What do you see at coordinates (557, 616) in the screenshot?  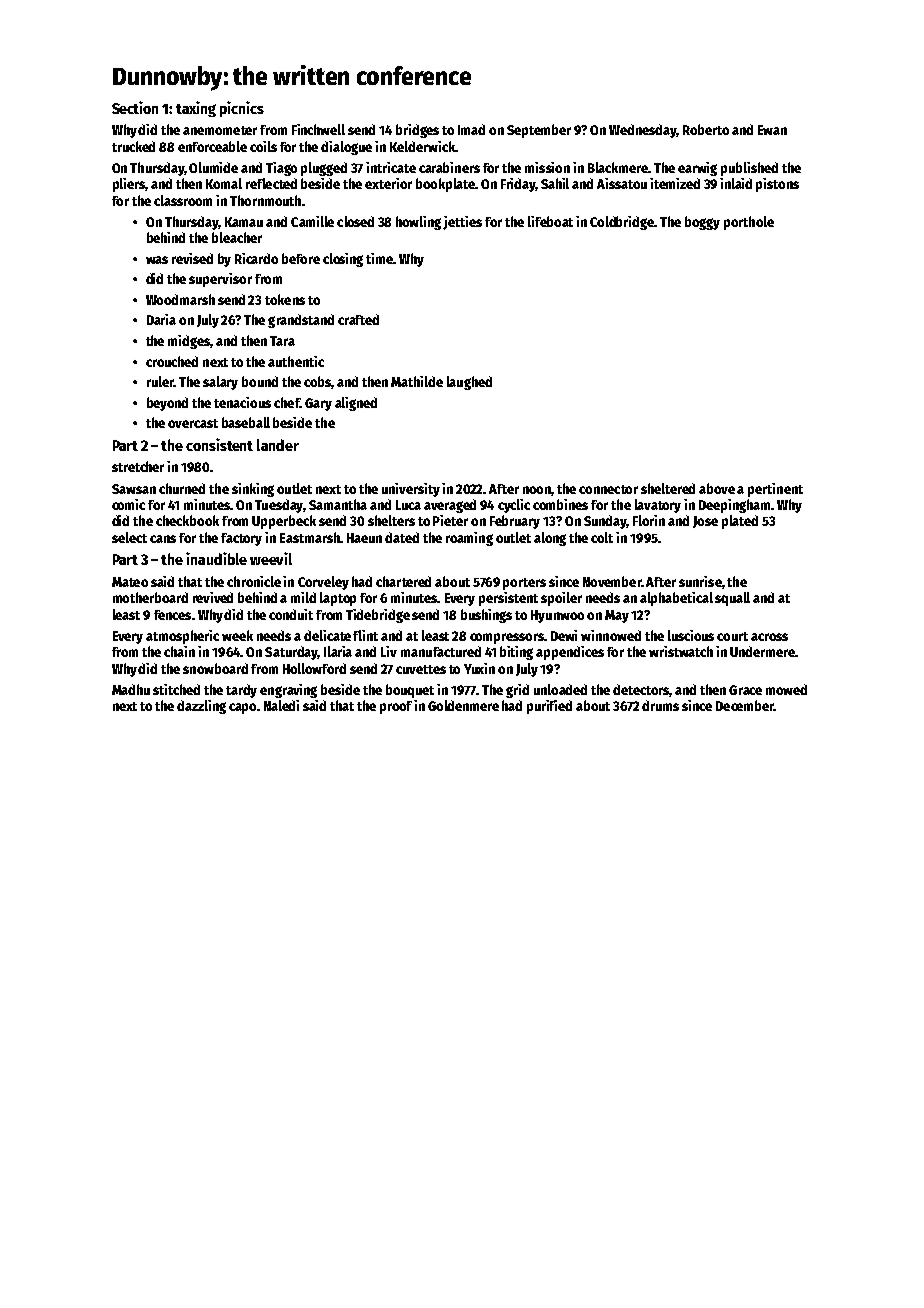 I see `Hyunwoo` at bounding box center [557, 616].
